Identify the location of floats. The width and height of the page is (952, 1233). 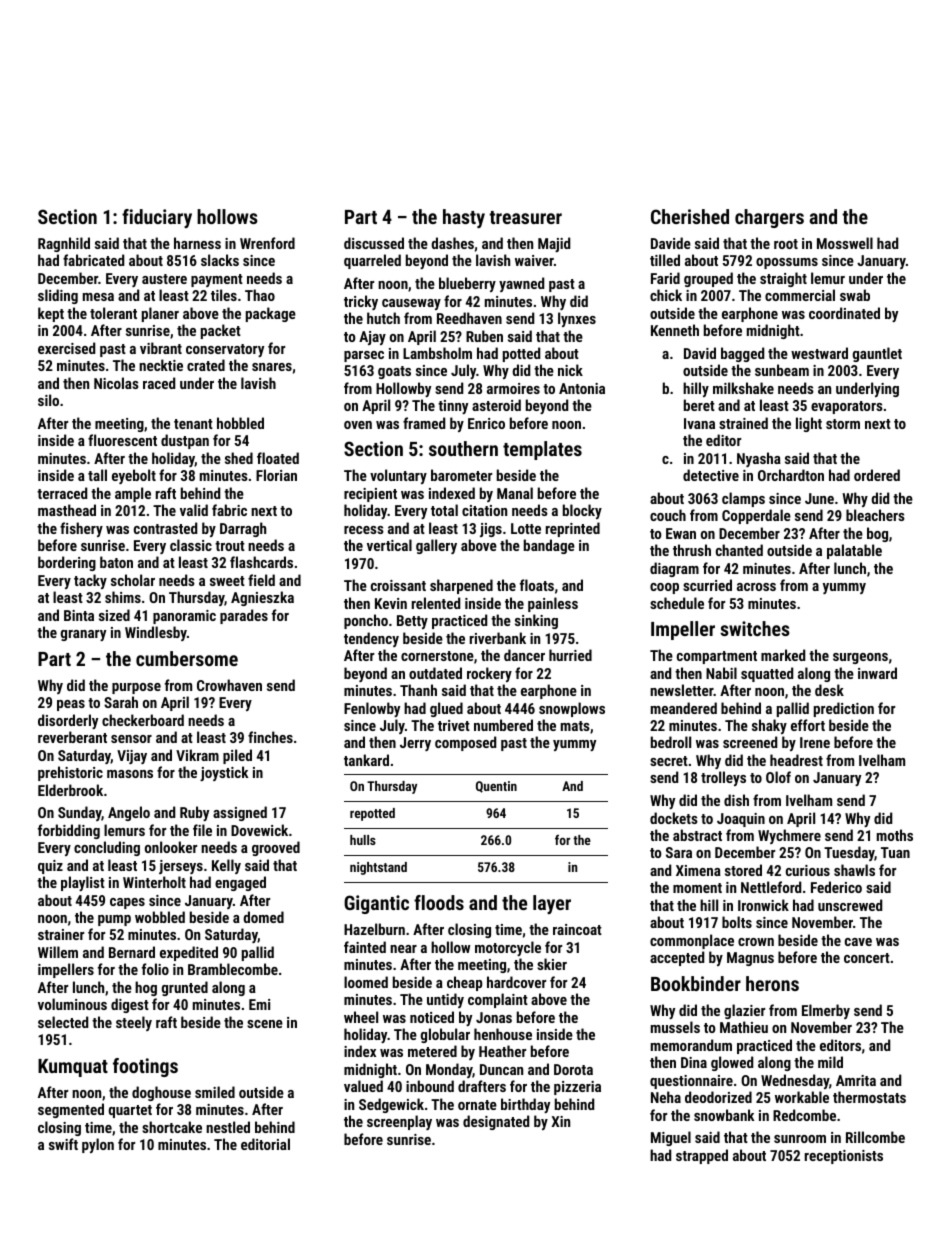
(537, 585).
